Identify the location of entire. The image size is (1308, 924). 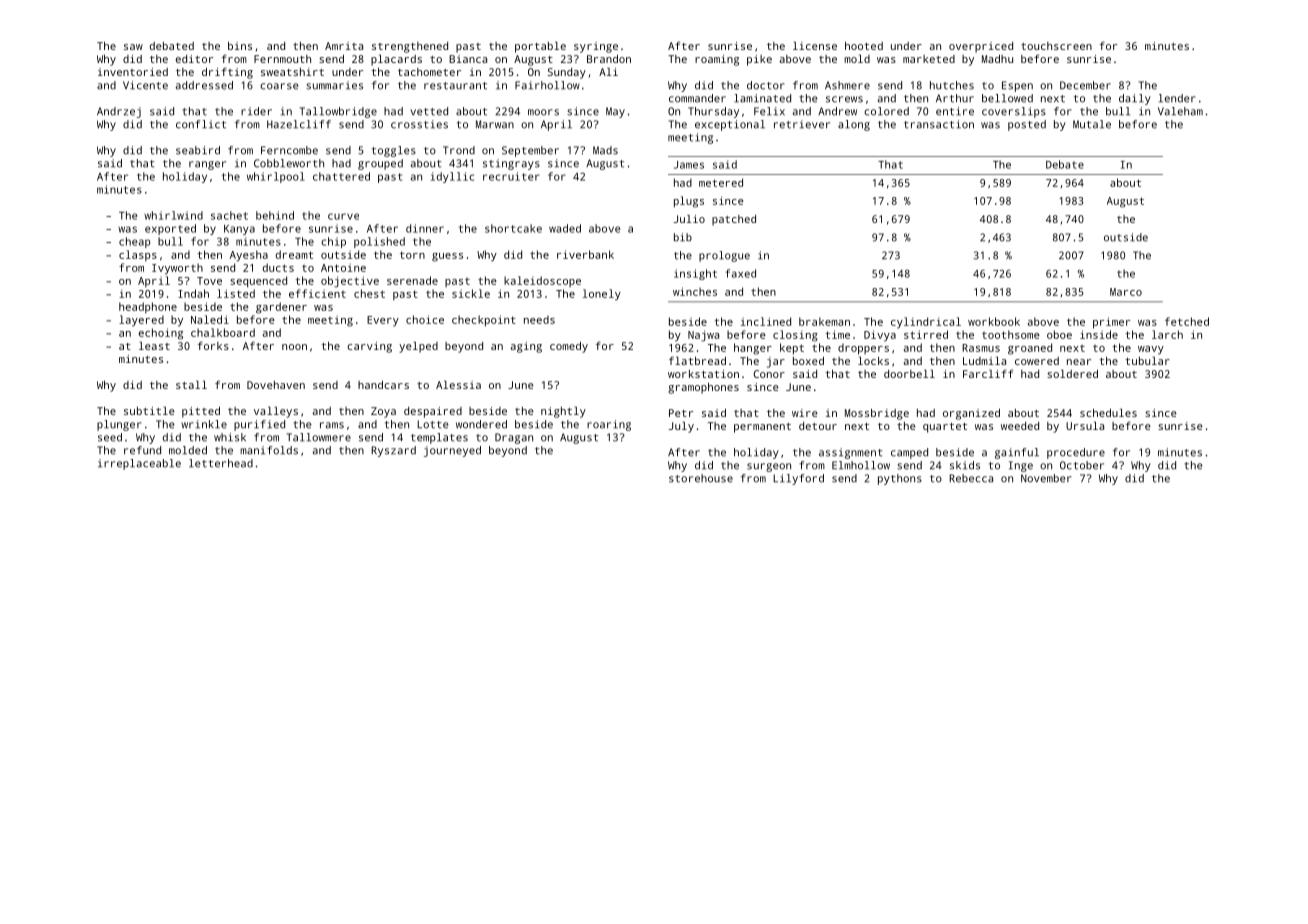
(955, 111).
